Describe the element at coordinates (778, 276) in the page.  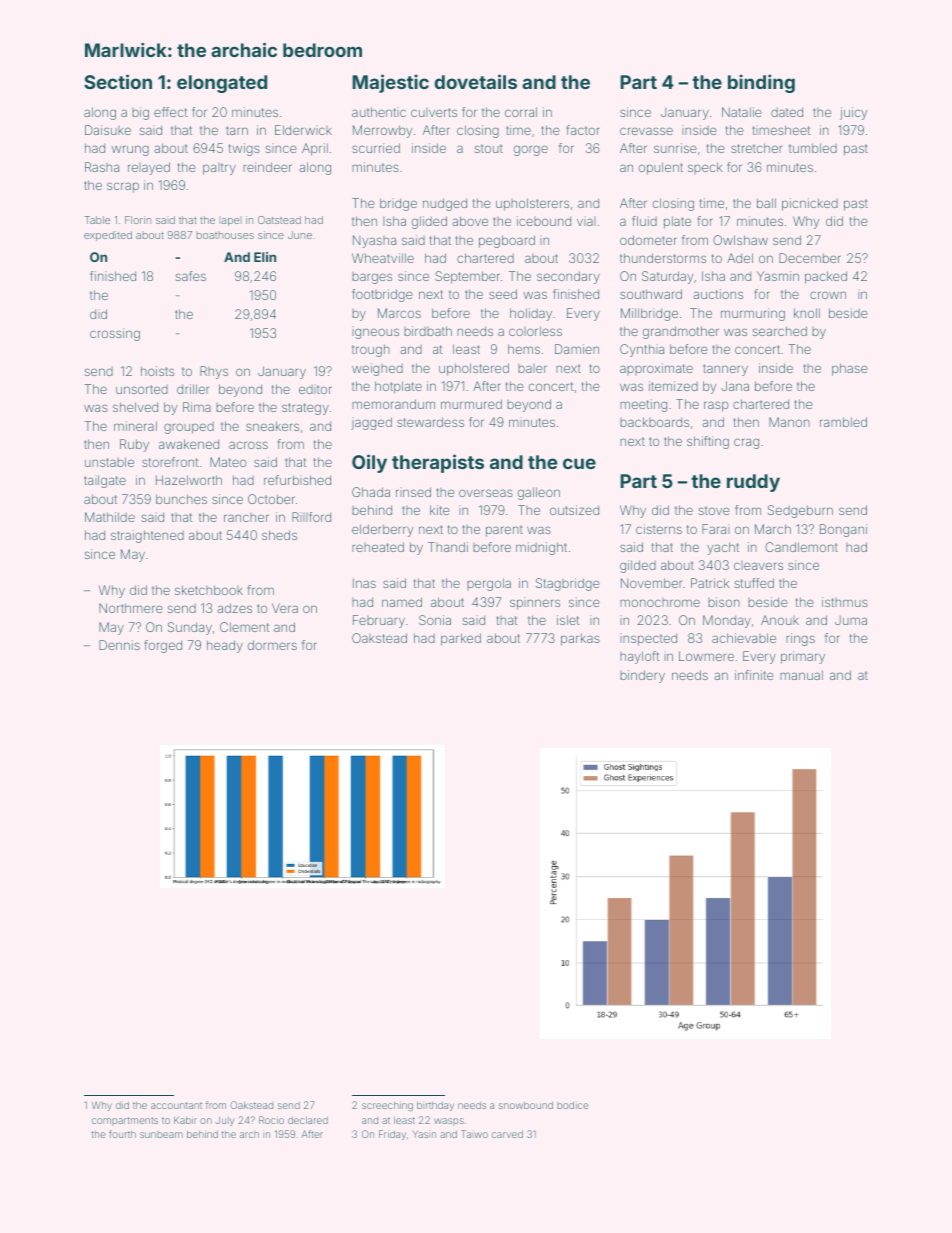
I see `Yasmin` at that location.
